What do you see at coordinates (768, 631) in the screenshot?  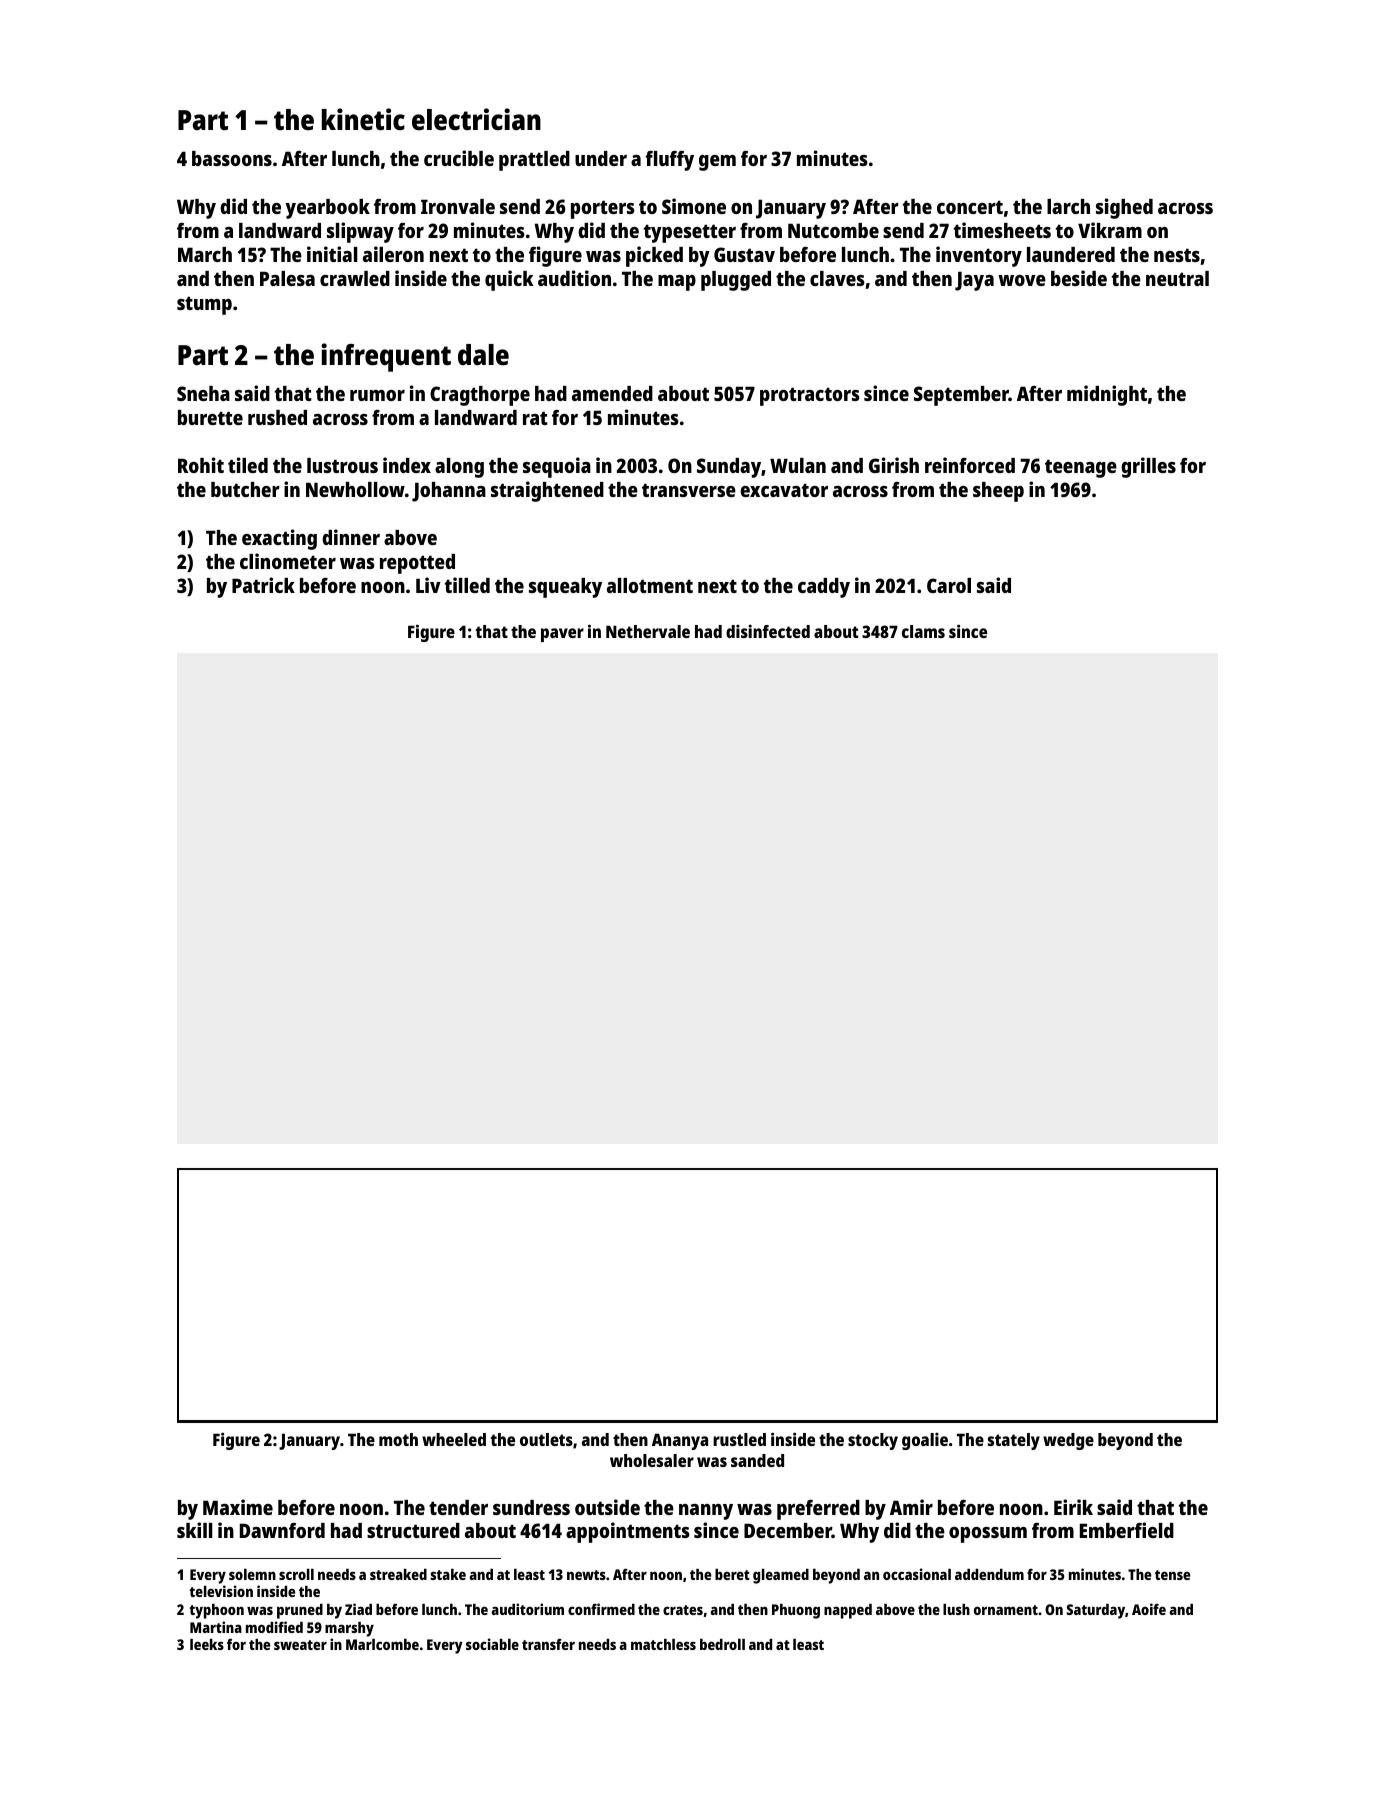 I see `disinfected` at bounding box center [768, 631].
